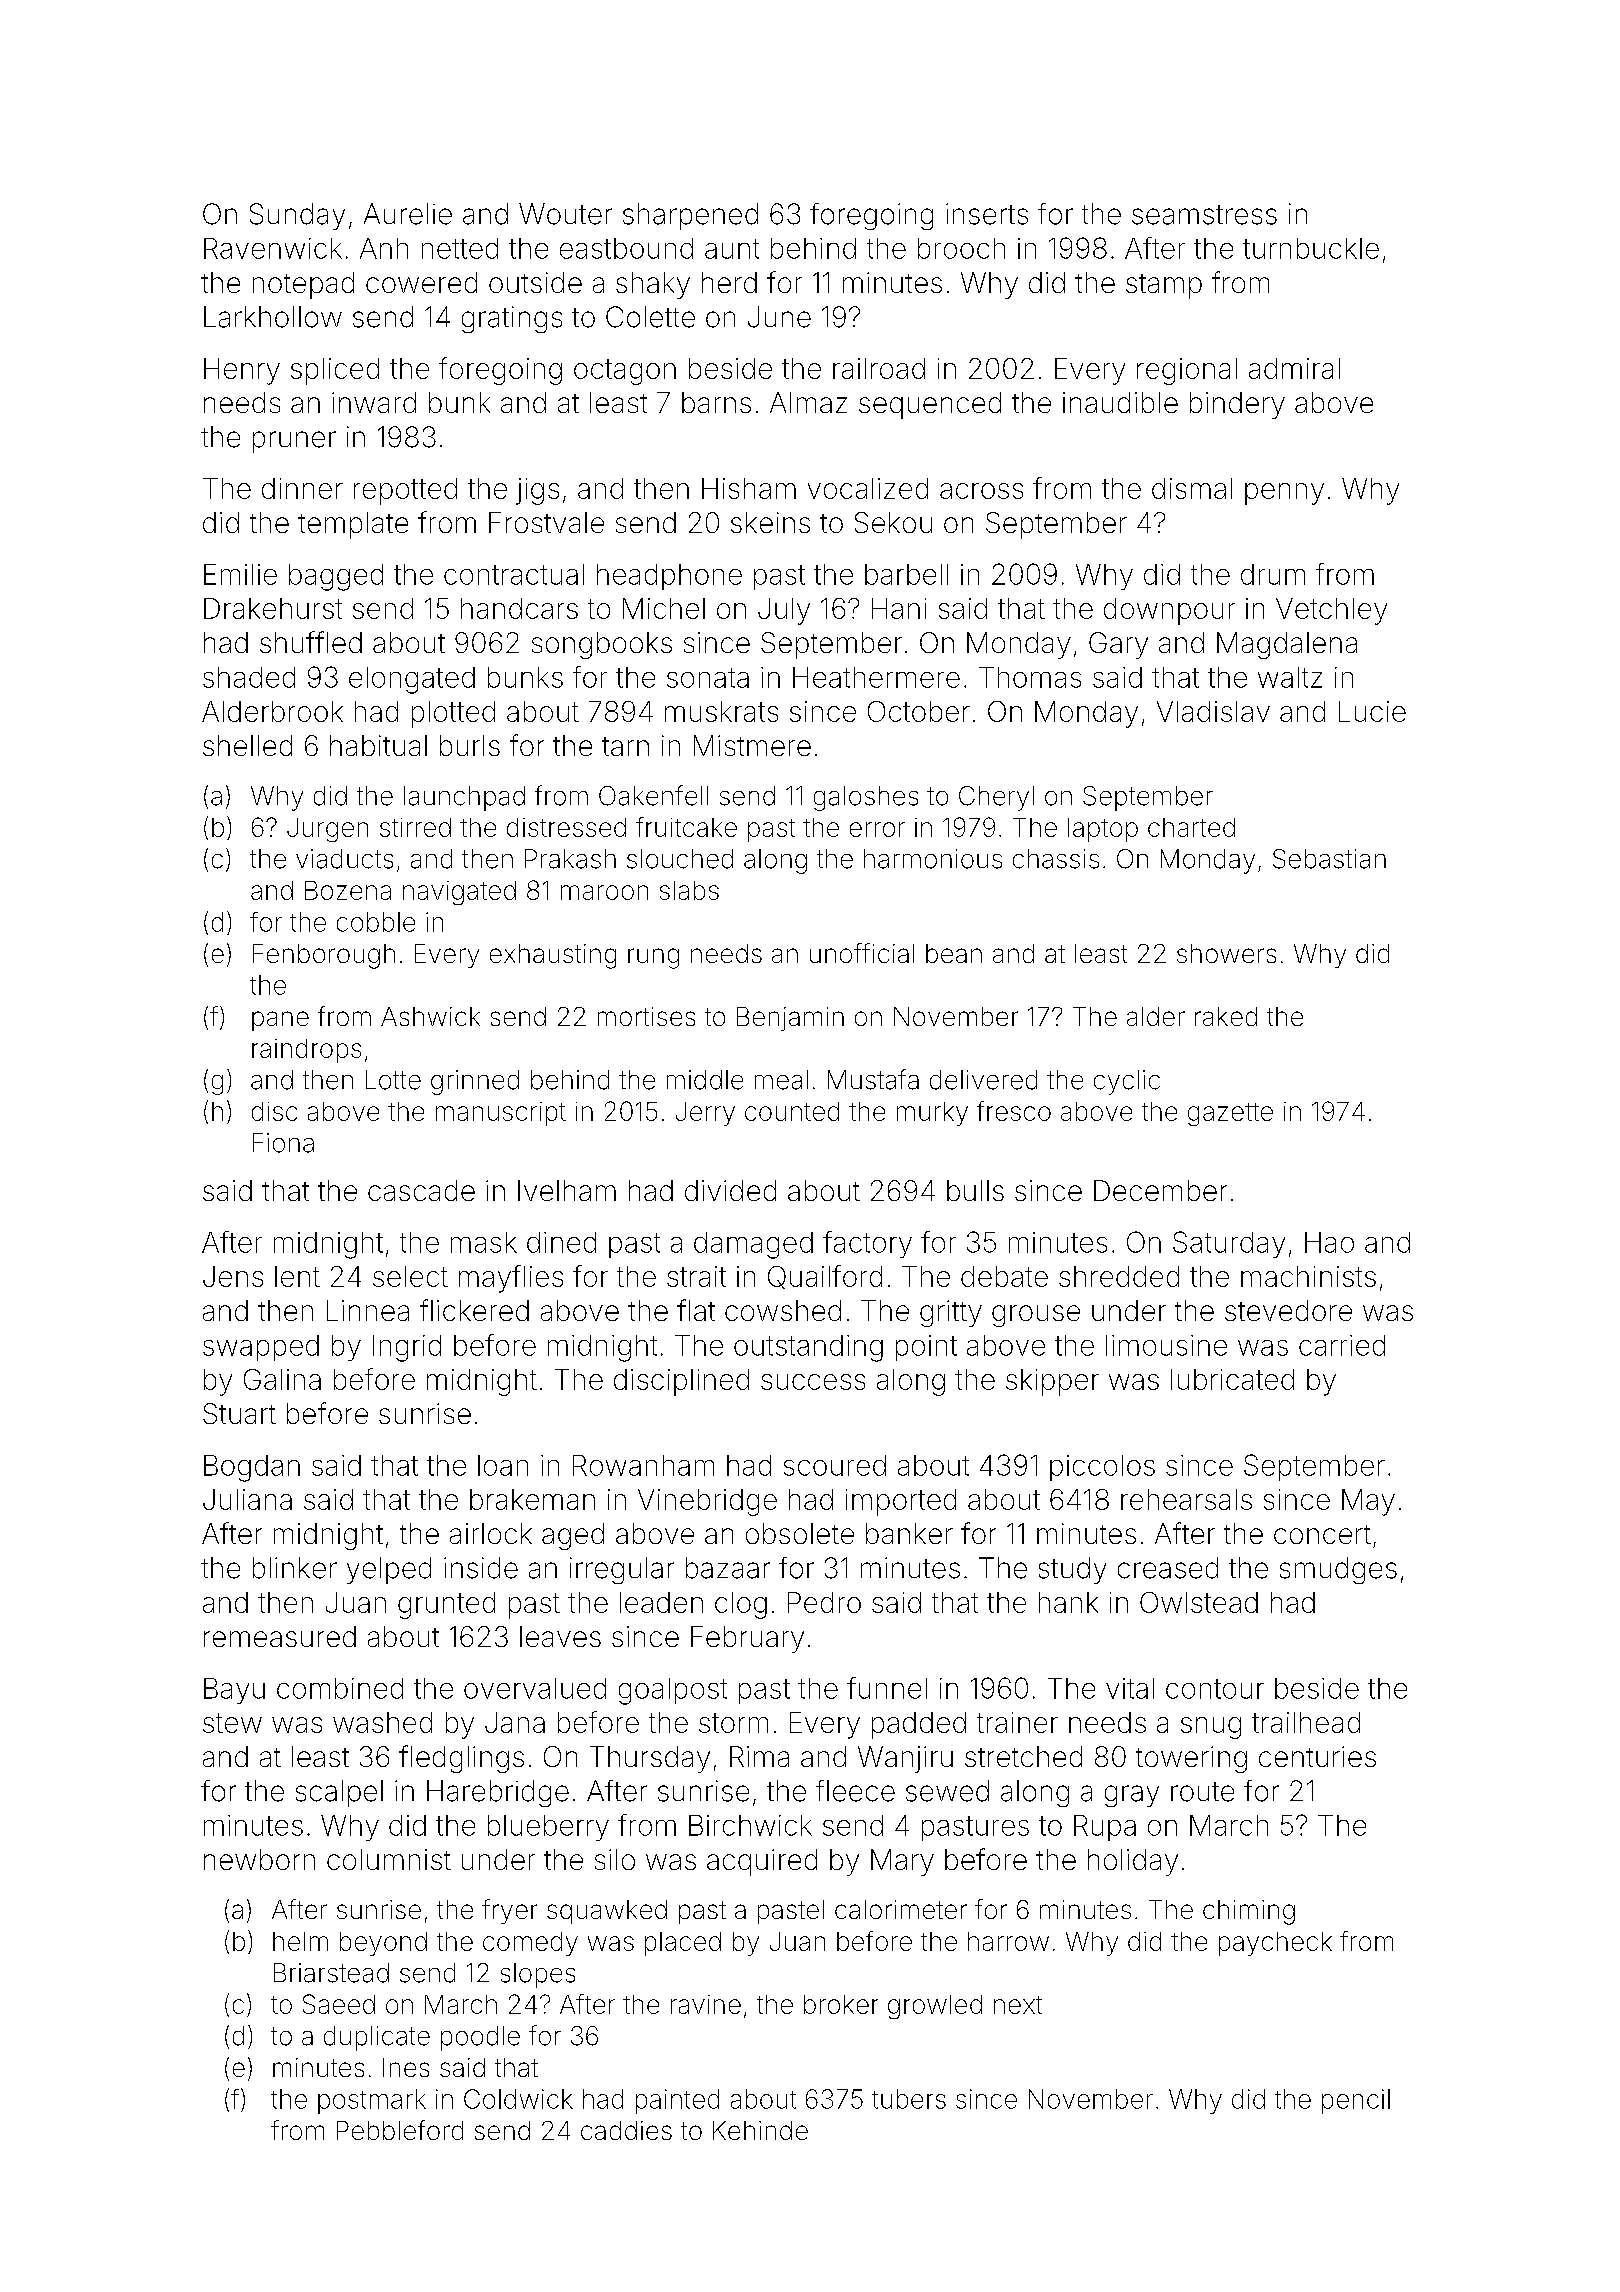 Image resolution: width=1620 pixels, height=2292 pixels. What do you see at coordinates (382, 1722) in the page?
I see `washed` at bounding box center [382, 1722].
